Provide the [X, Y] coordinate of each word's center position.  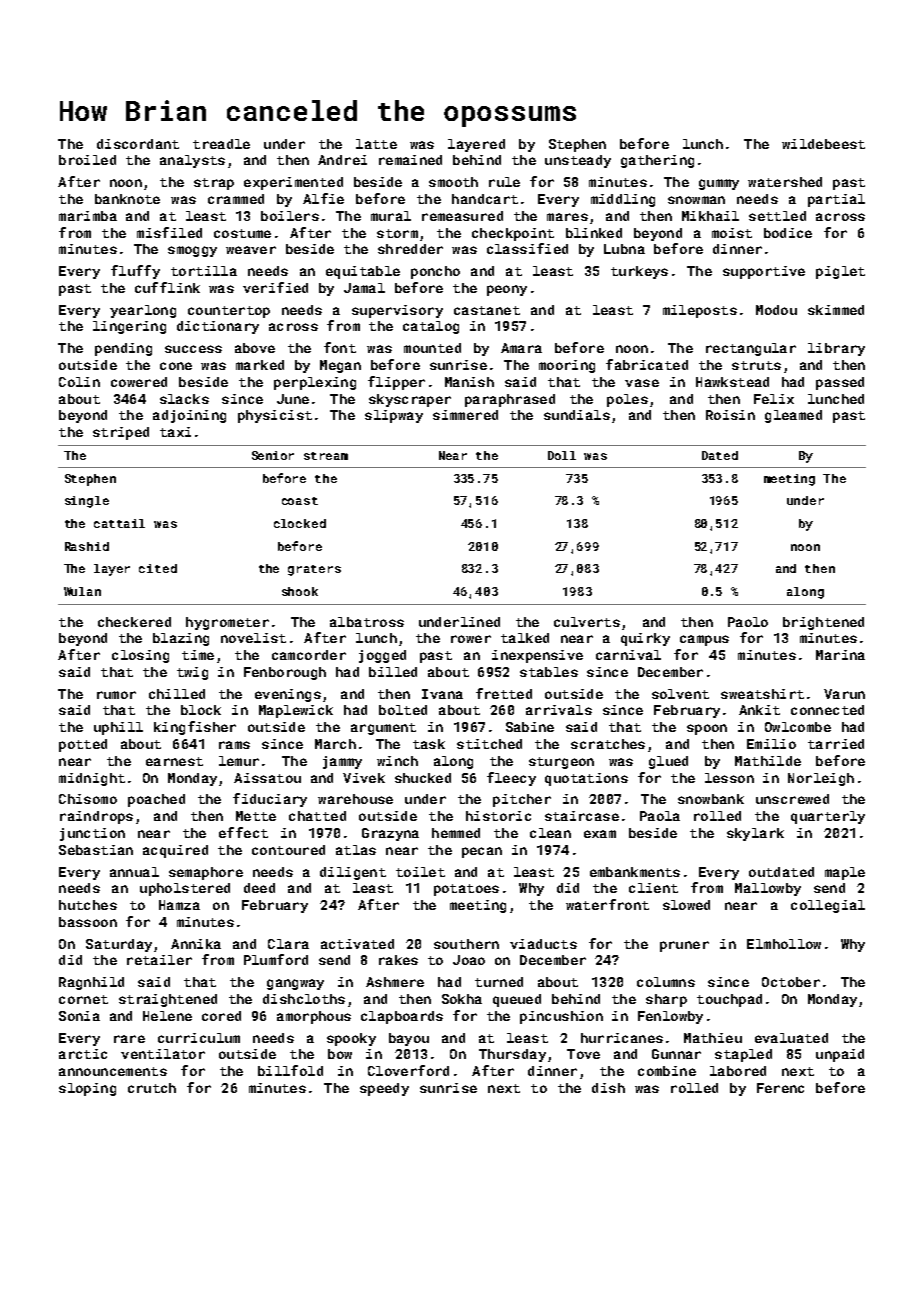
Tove [583, 1054]
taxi [175, 432]
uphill [118, 728]
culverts [587, 622]
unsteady [578, 161]
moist [732, 233]
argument [383, 729]
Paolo [748, 622]
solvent [680, 694]
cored [221, 1016]
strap [214, 184]
